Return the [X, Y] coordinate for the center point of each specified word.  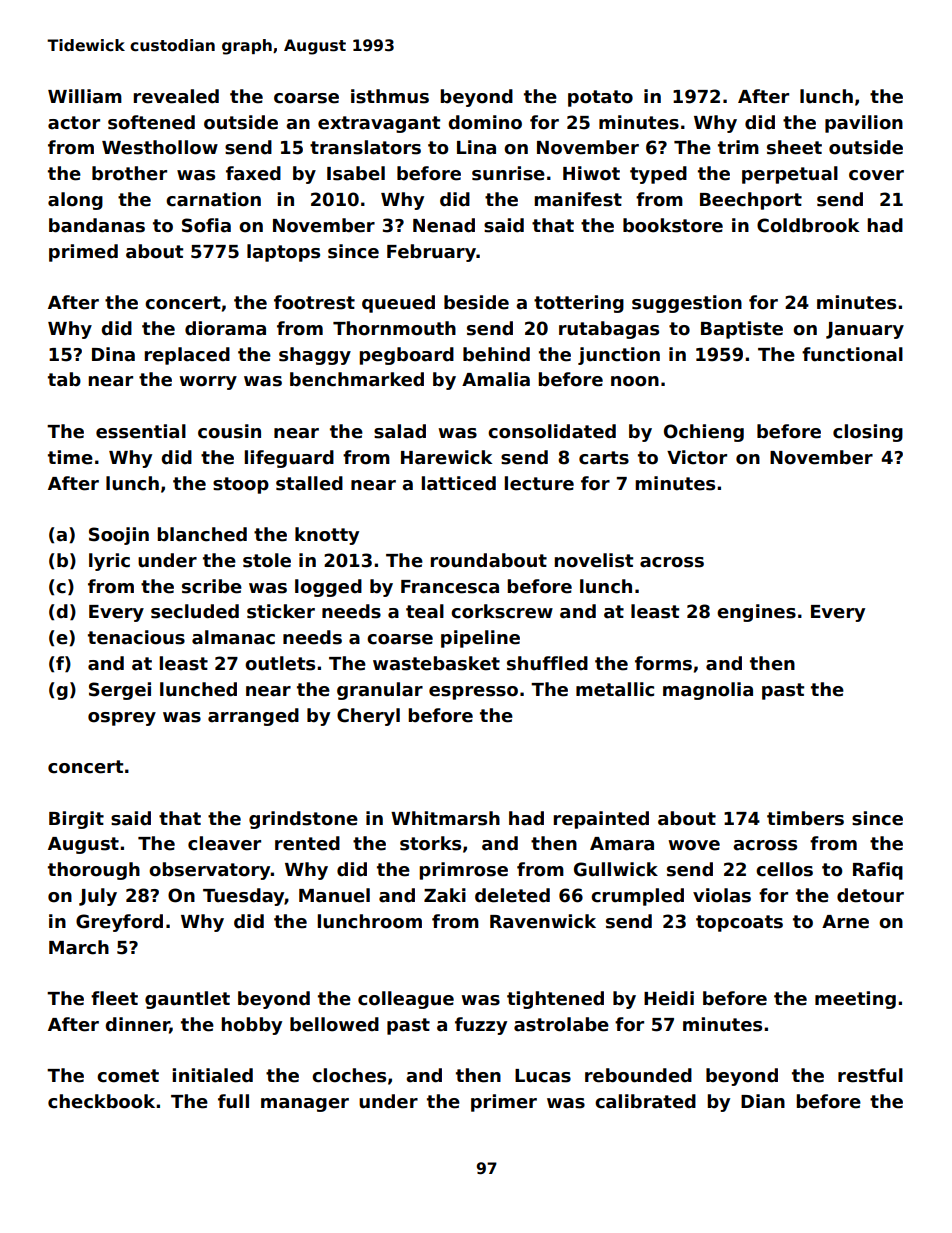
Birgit [76, 820]
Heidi [669, 998]
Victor [697, 457]
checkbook [101, 1101]
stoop [241, 485]
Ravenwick [543, 921]
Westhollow [160, 147]
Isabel [356, 173]
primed [83, 253]
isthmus [390, 96]
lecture [539, 483]
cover [876, 175]
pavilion [864, 124]
